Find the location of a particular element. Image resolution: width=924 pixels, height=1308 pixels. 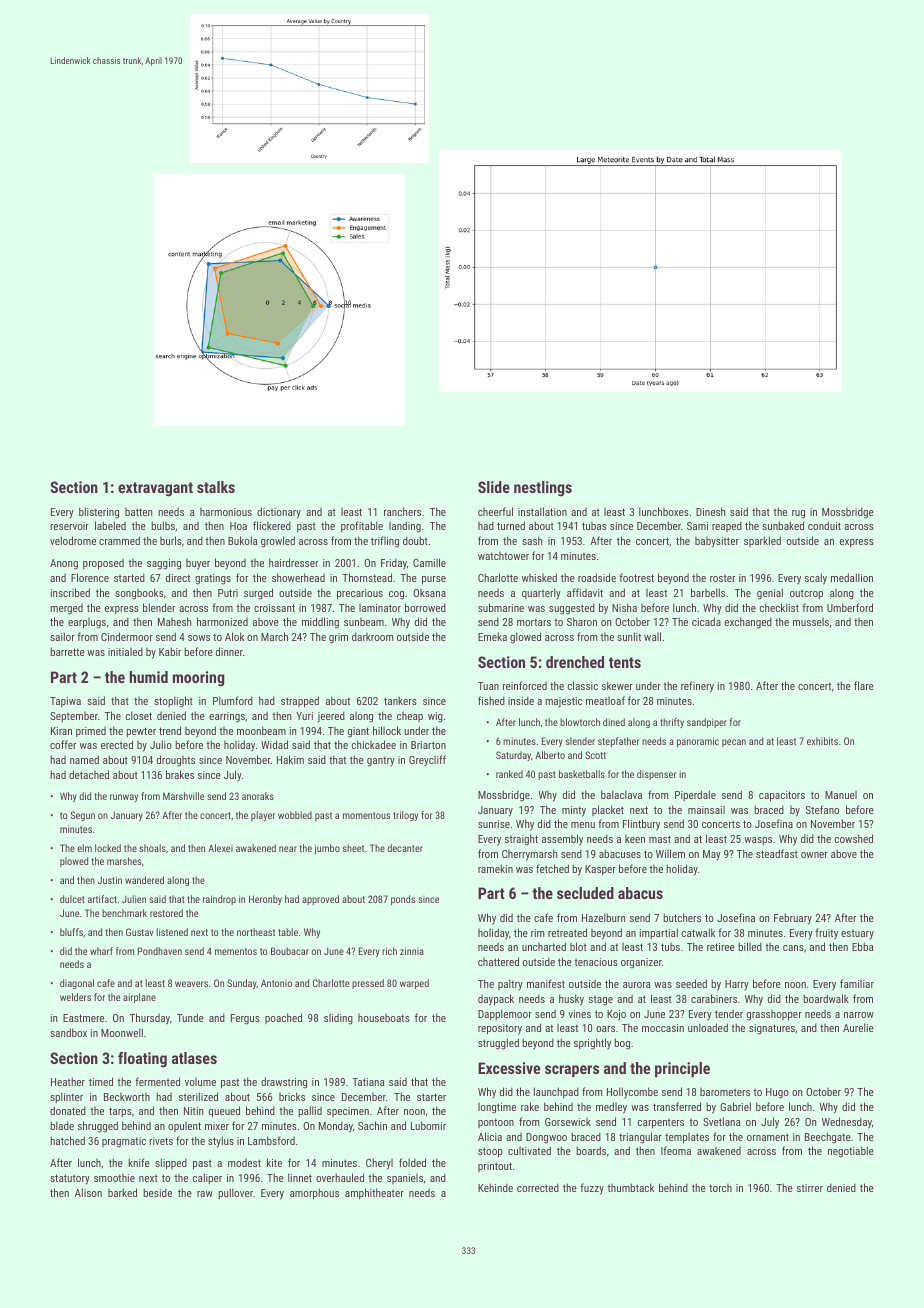

nestlings is located at coordinates (543, 489).
